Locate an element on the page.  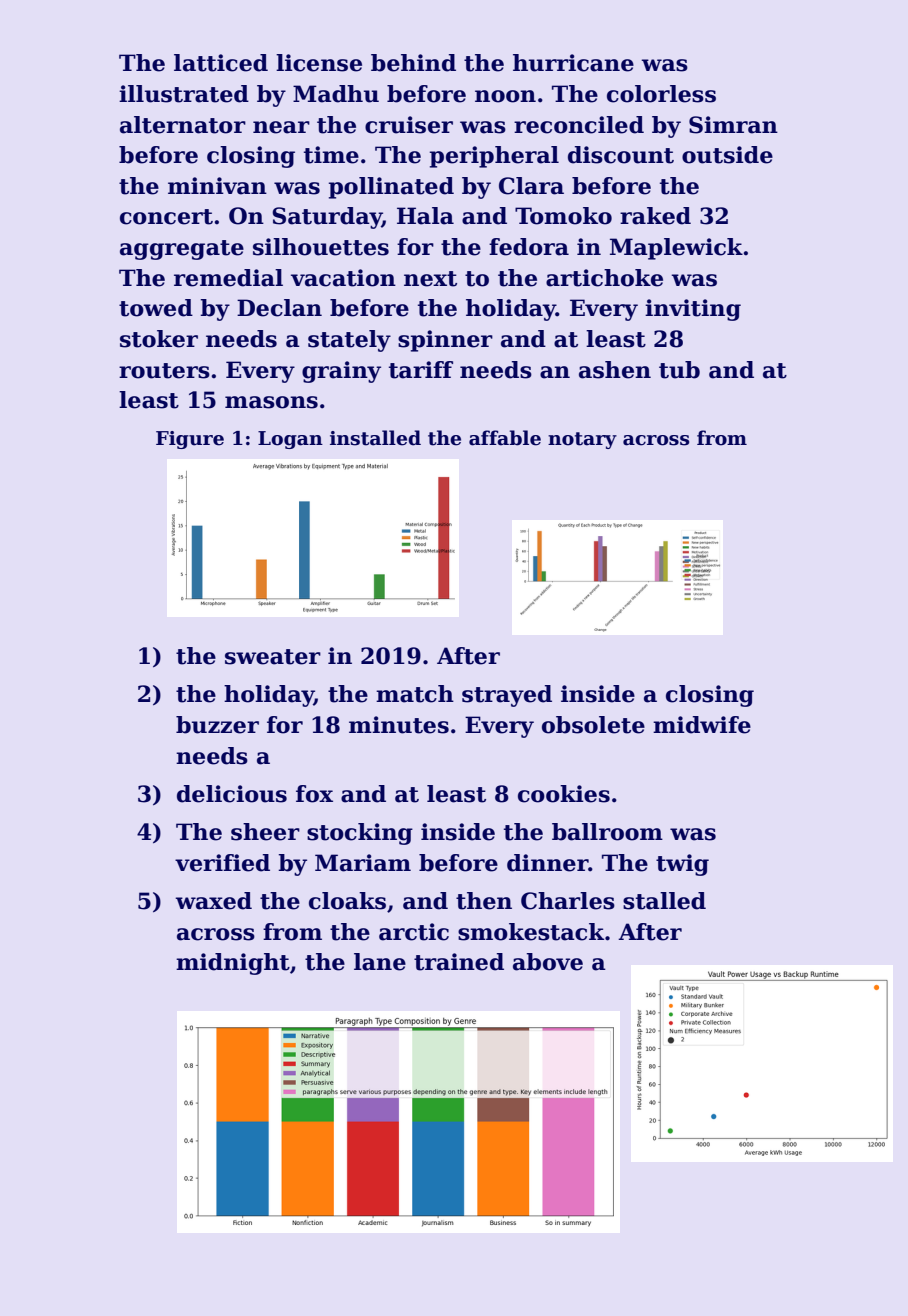
midwife is located at coordinates (702, 725).
